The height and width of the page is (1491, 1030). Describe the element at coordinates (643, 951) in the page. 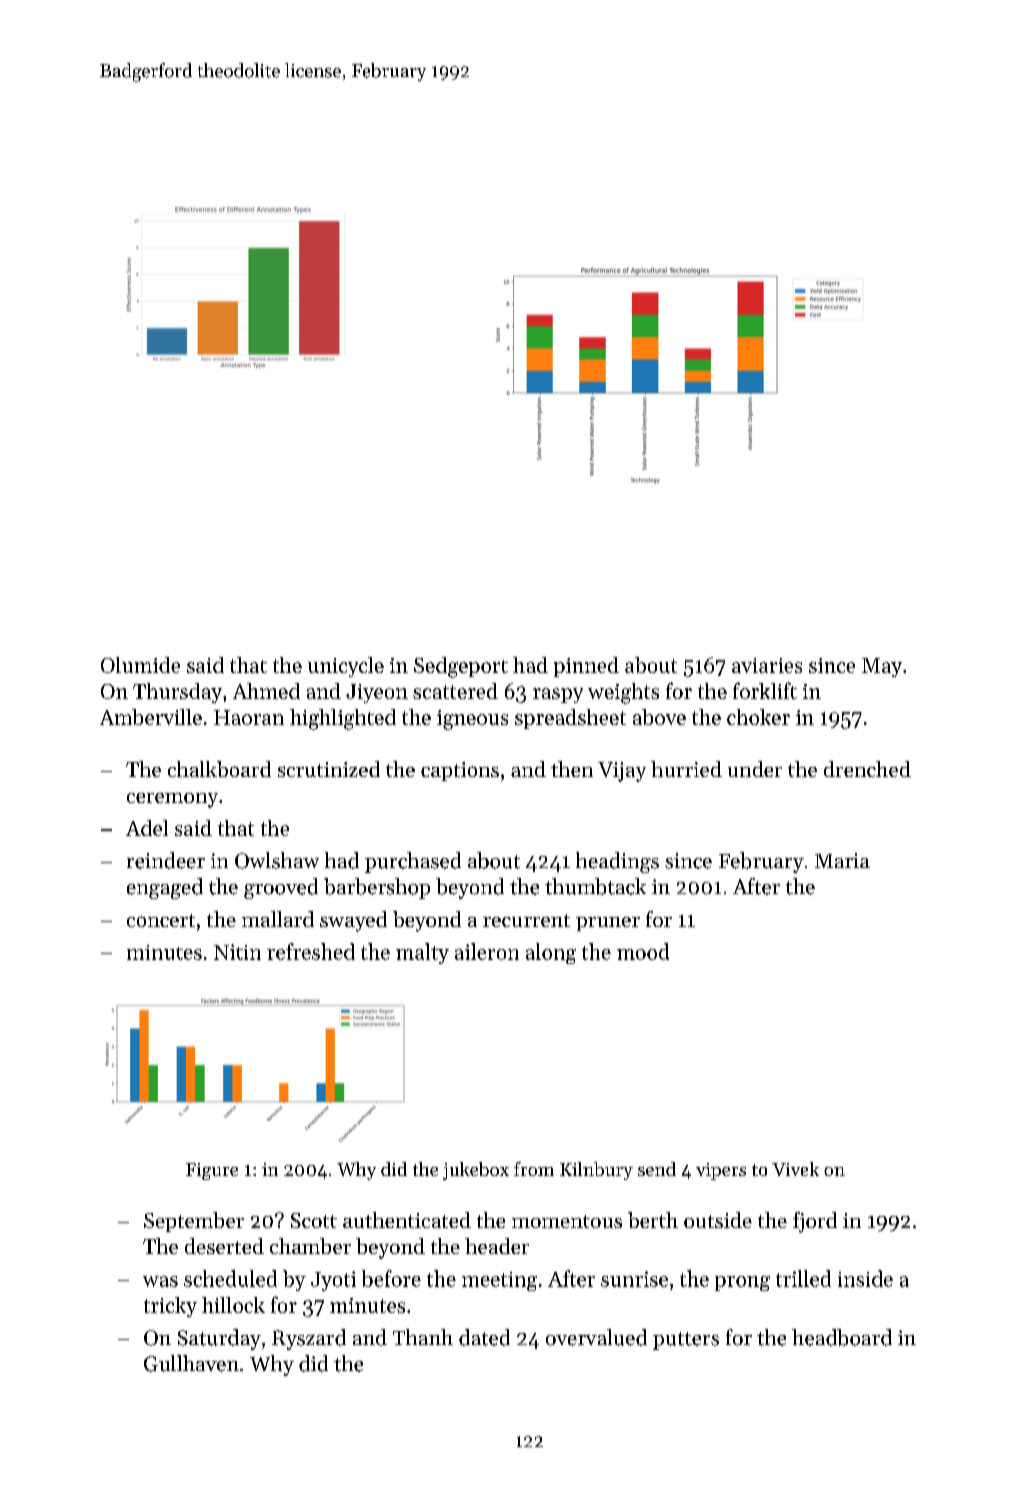

I see `mood` at that location.
